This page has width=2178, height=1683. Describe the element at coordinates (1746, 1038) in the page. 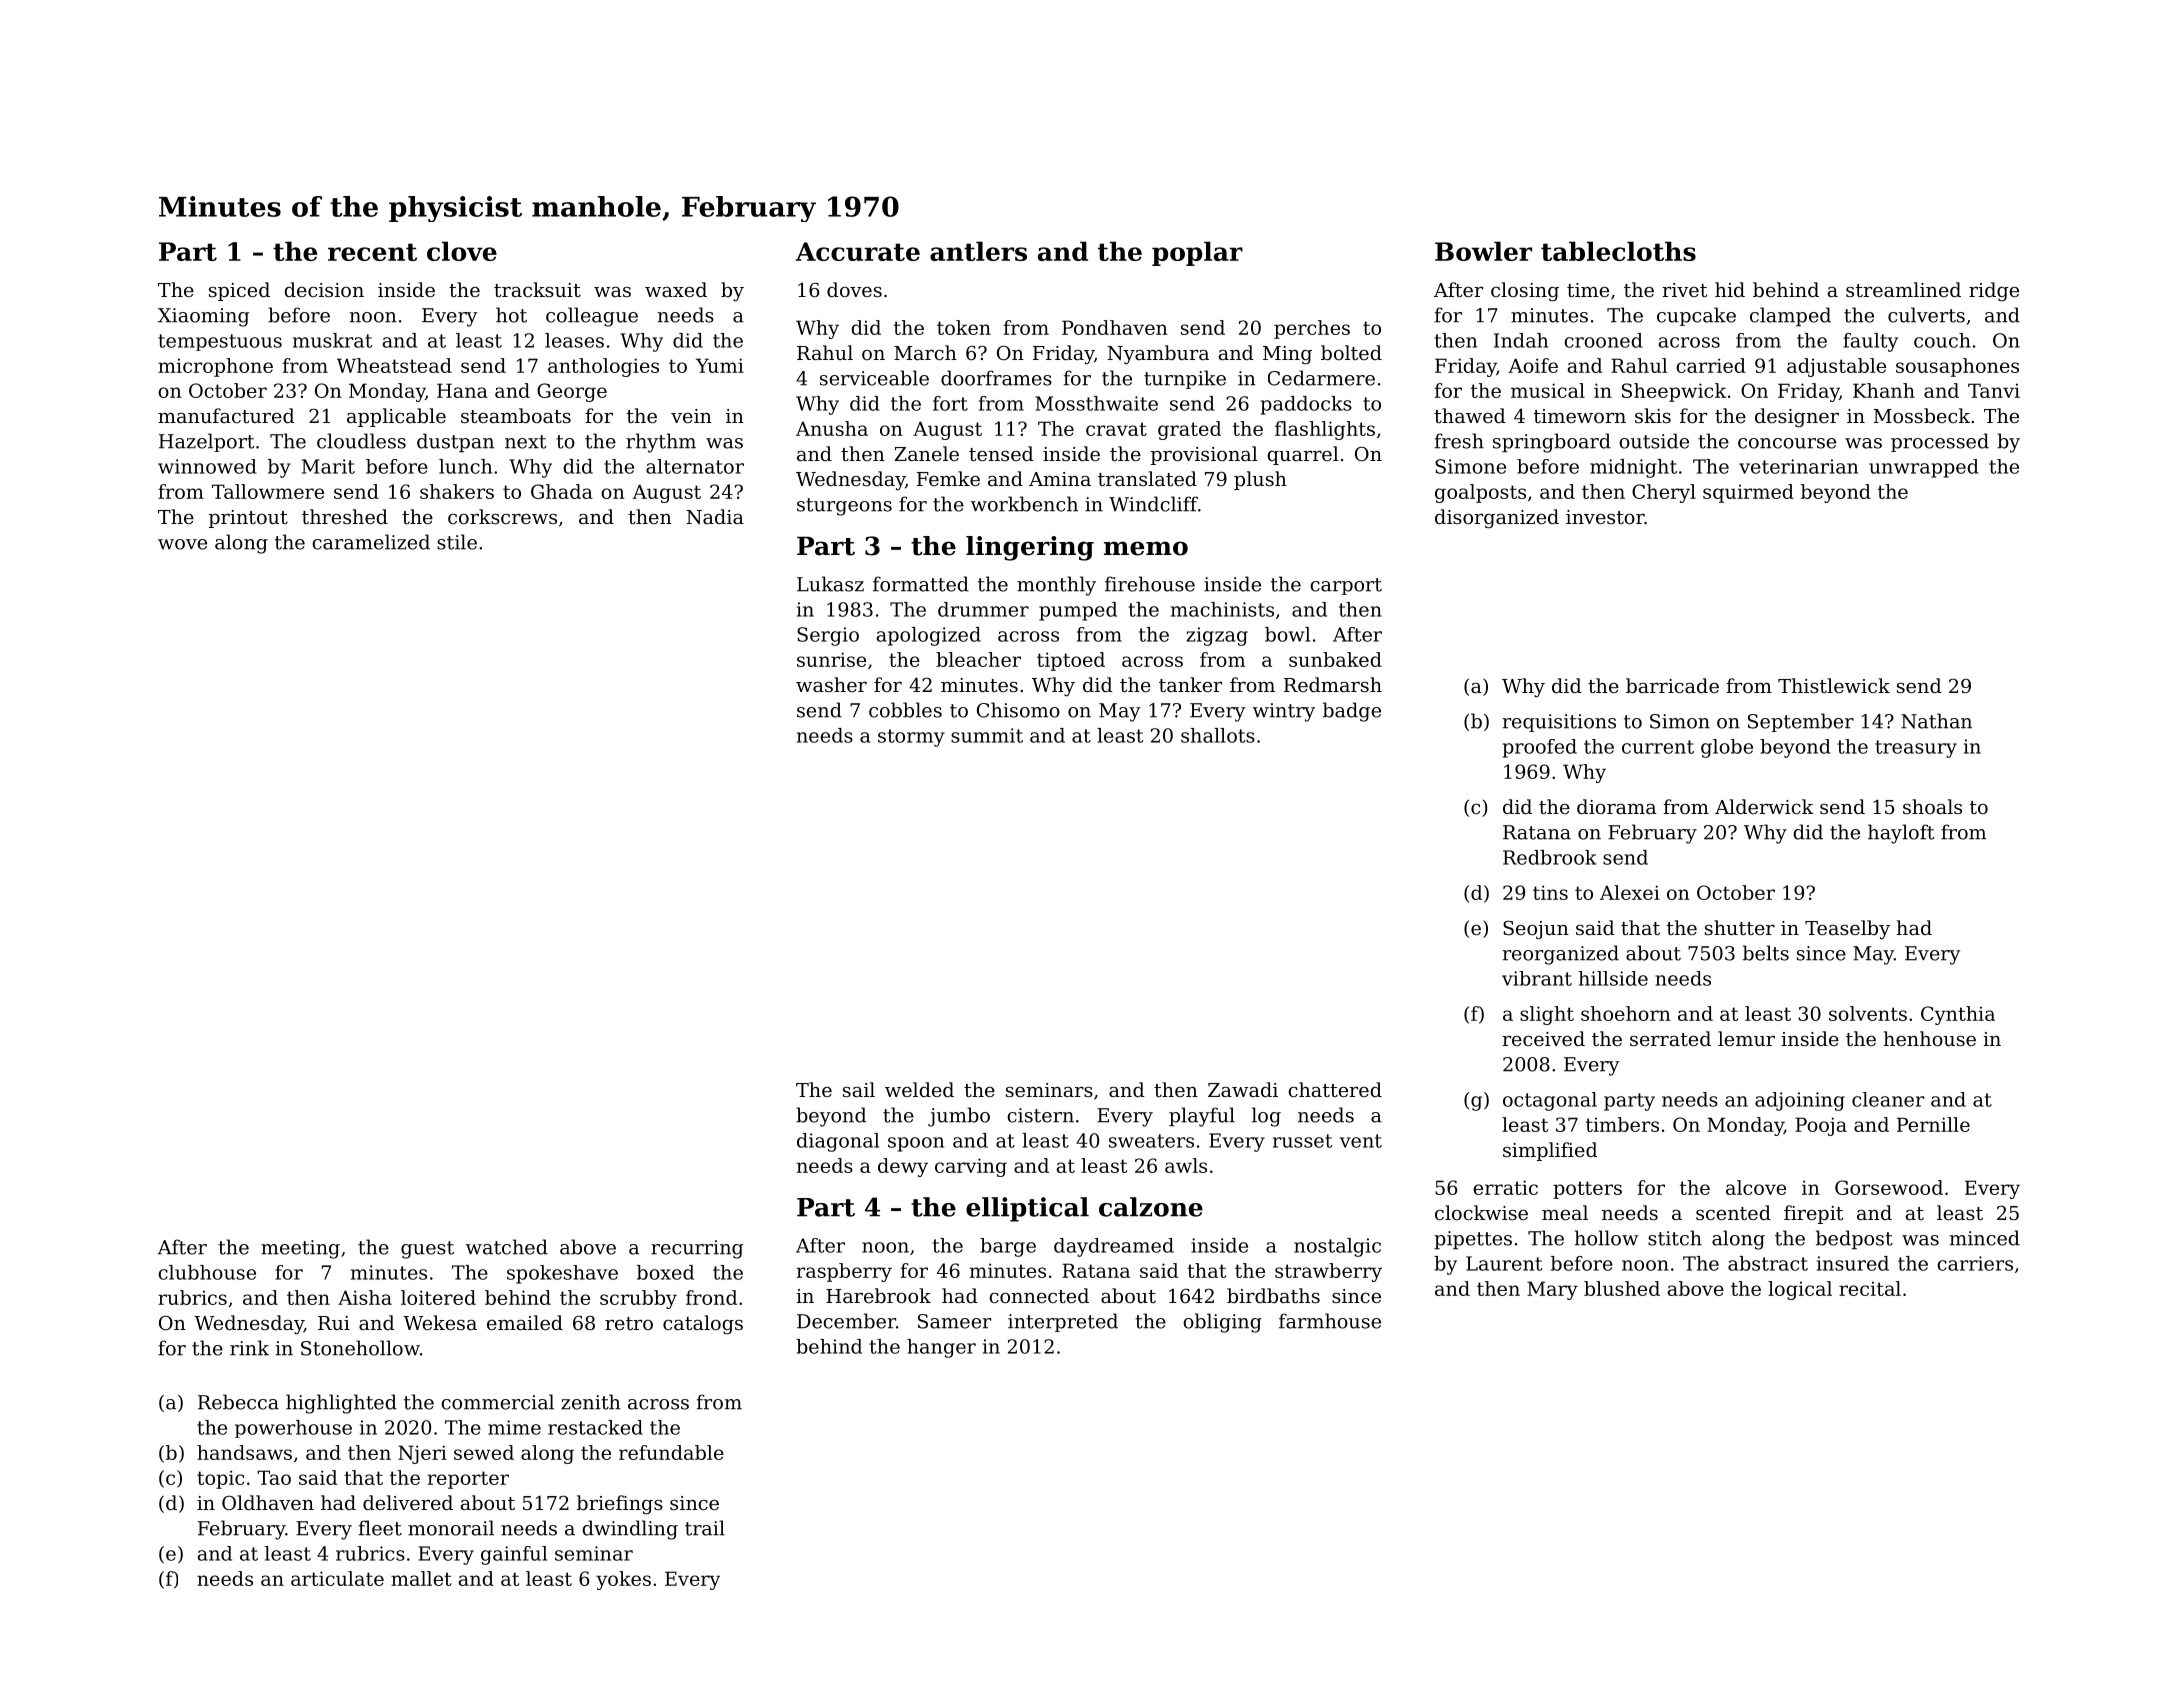

I see `lemur` at that location.
